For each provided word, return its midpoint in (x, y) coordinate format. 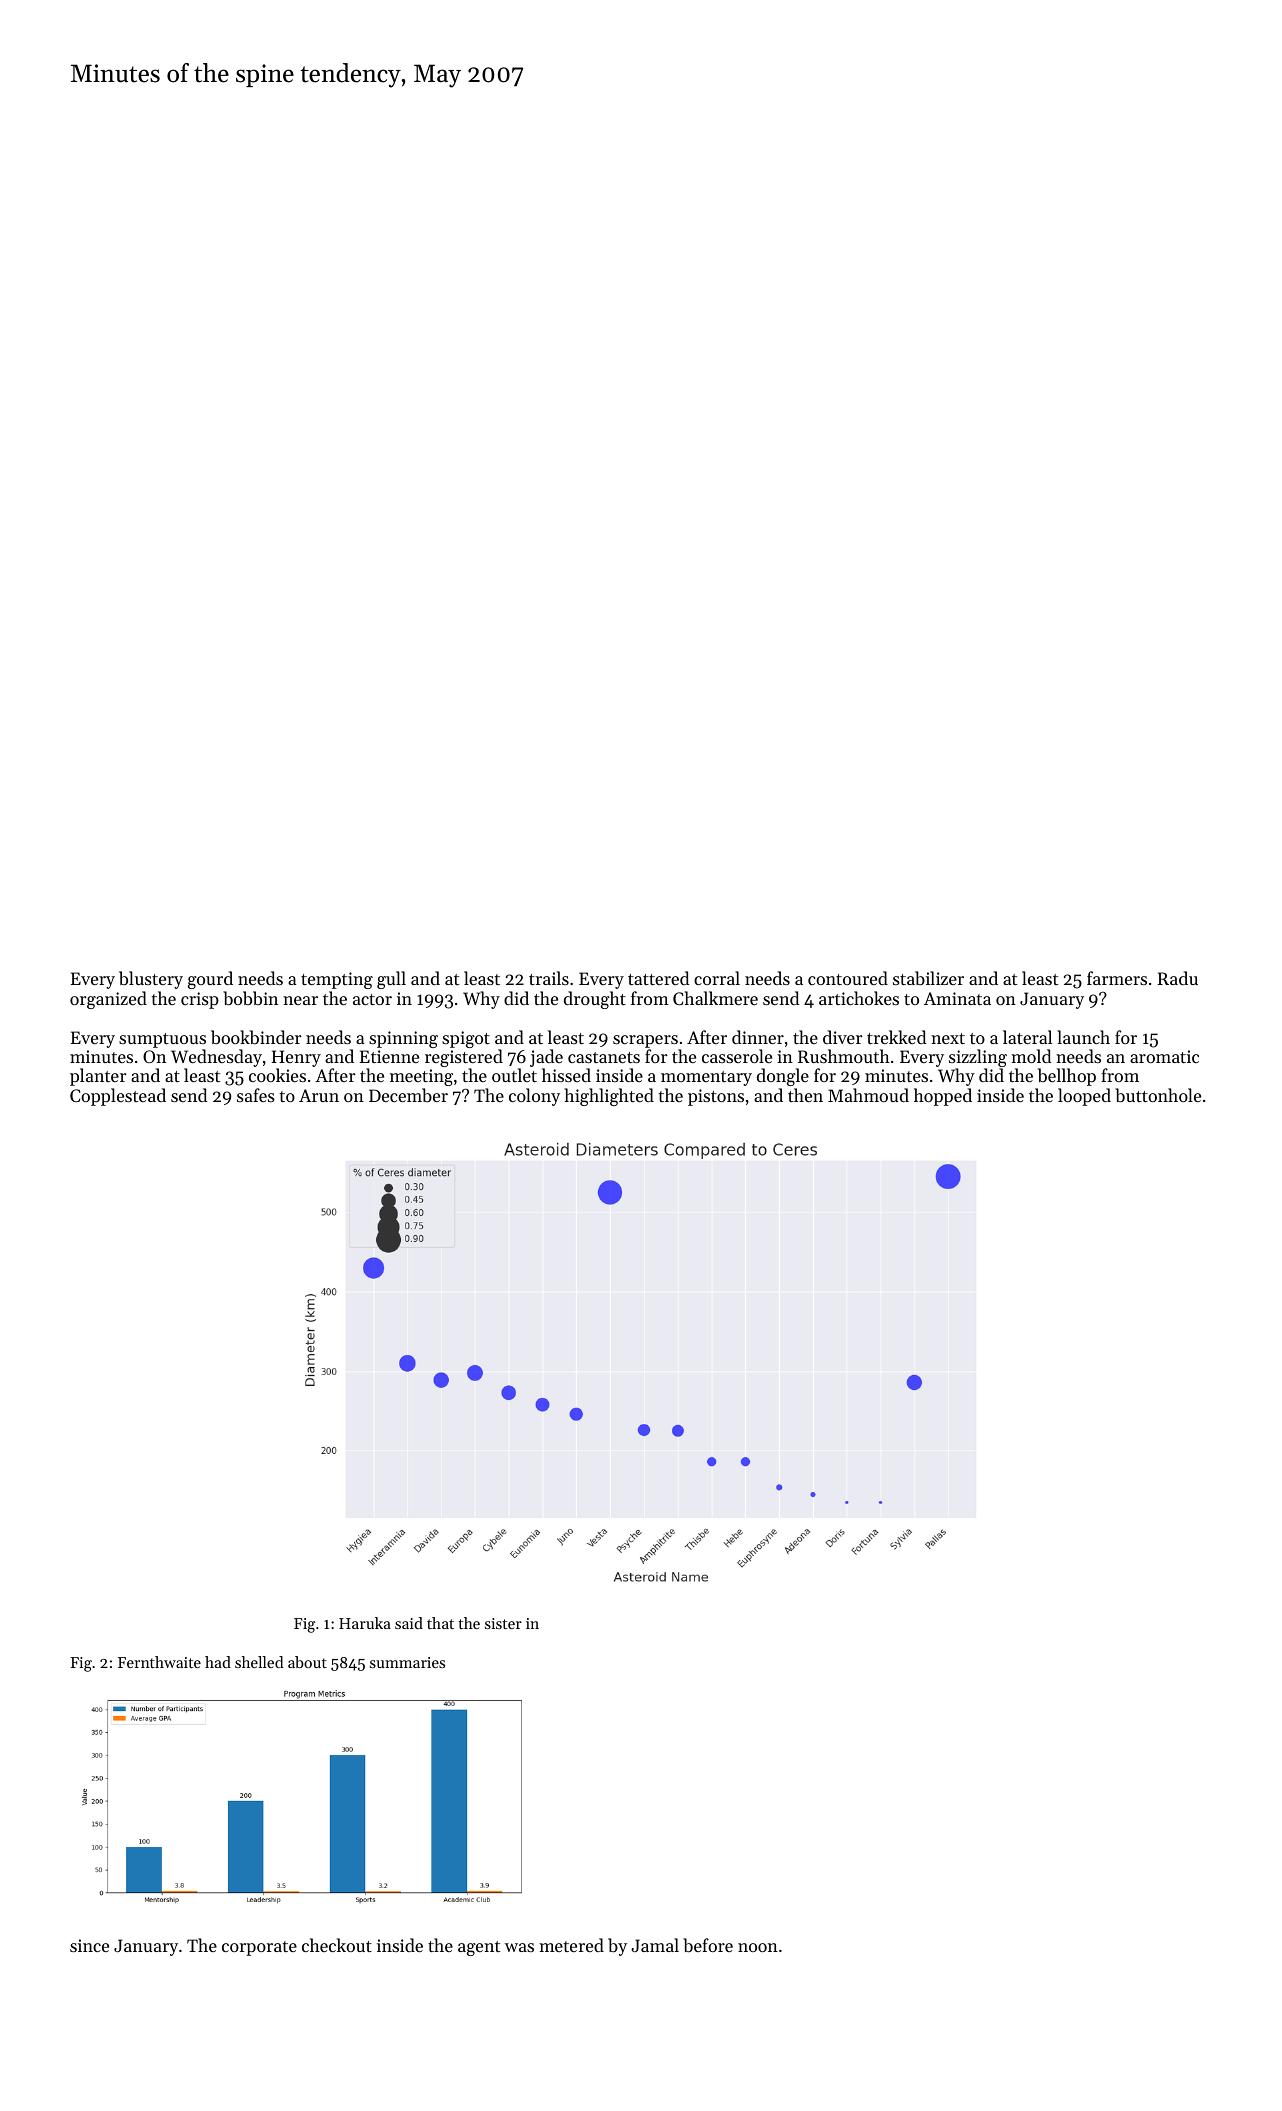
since (89, 1945)
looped (1084, 1097)
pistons (716, 1097)
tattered (658, 978)
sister (503, 1623)
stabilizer (928, 978)
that (440, 1623)
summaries (407, 1662)
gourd (210, 980)
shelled (259, 1662)
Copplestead (118, 1097)
